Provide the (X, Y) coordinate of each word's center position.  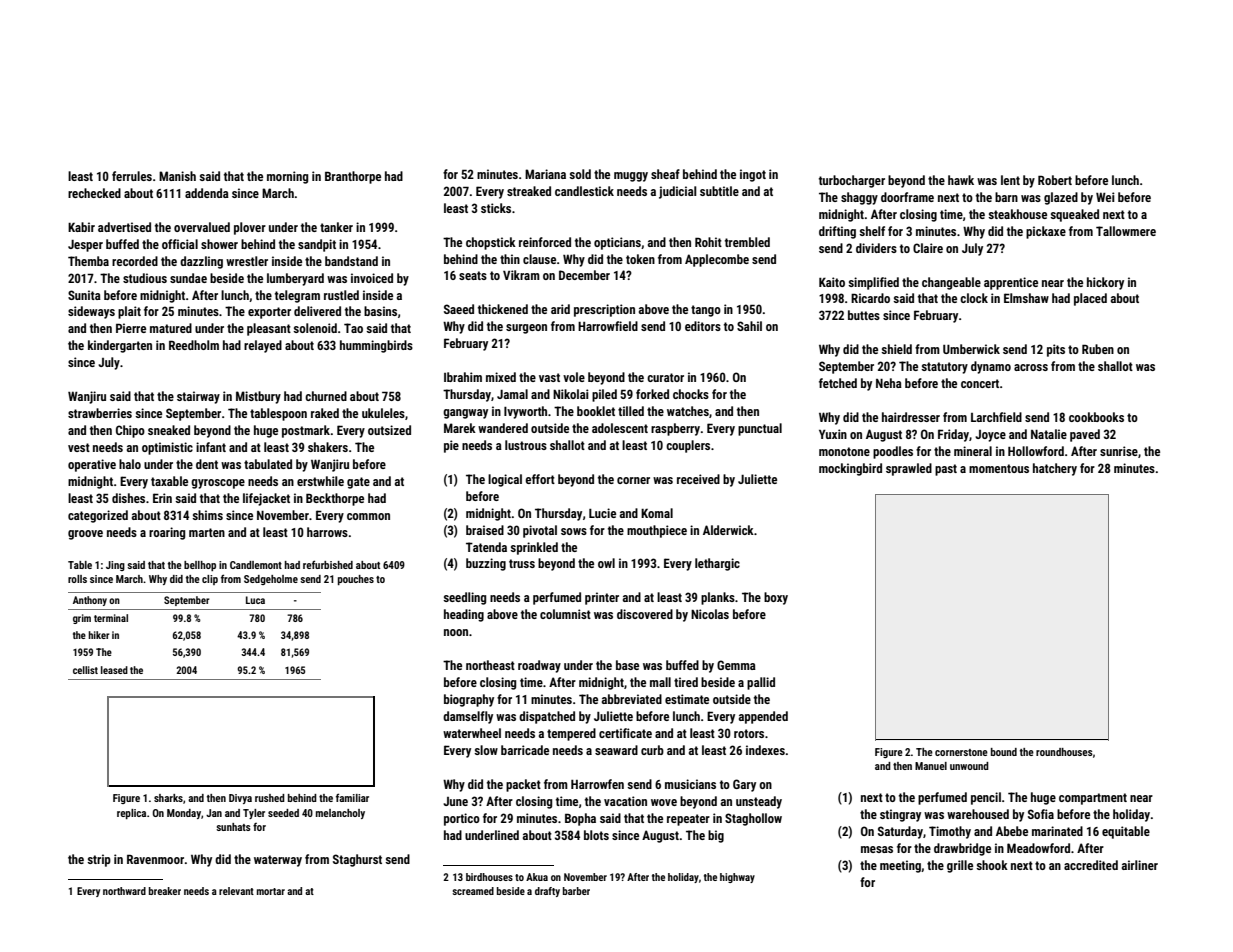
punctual (760, 429)
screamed (473, 891)
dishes (128, 498)
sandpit (317, 245)
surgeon (526, 329)
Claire (928, 248)
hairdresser (911, 417)
